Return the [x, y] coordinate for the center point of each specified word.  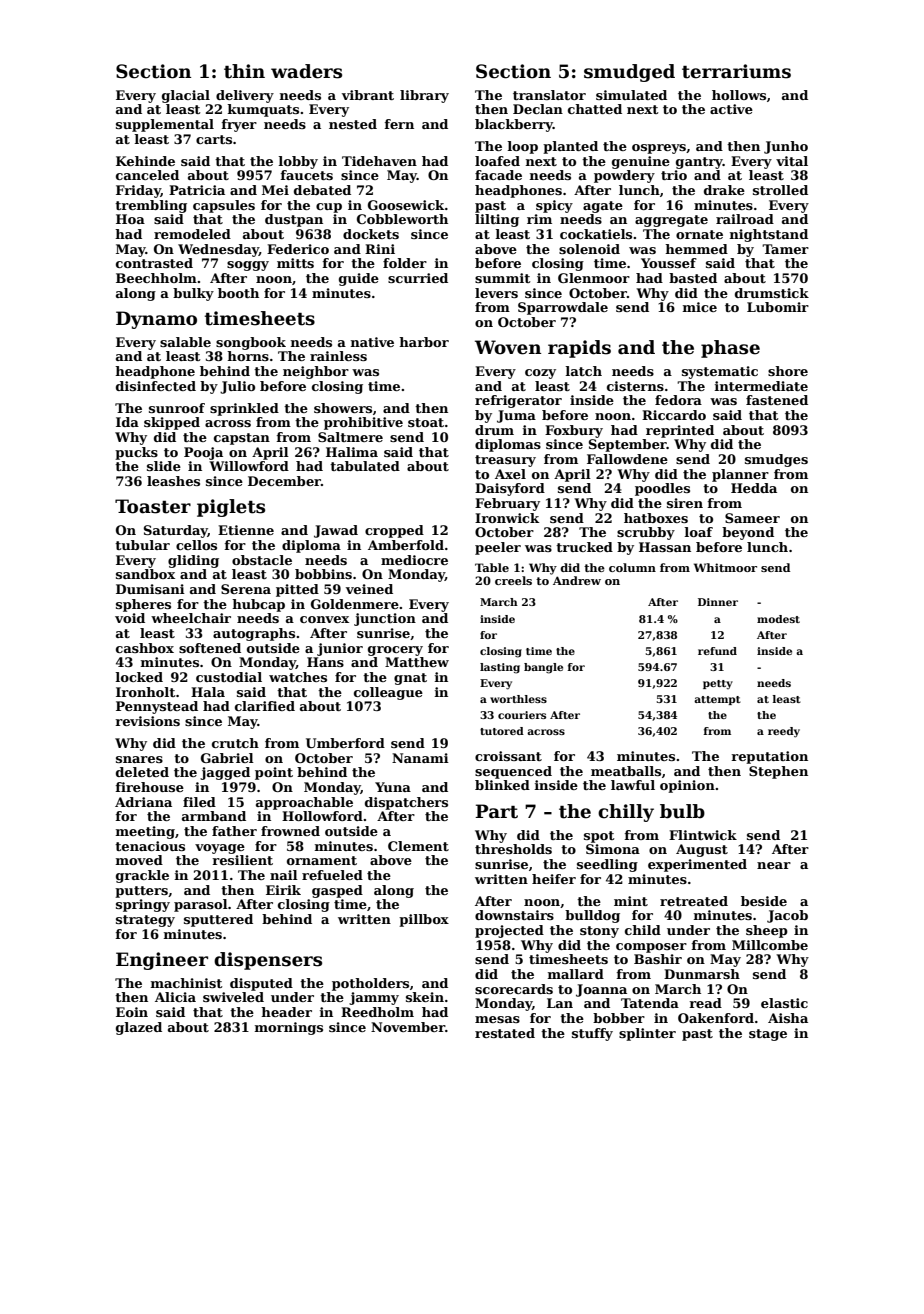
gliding [193, 561]
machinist [186, 983]
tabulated [365, 466]
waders [306, 71]
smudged [629, 73]
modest [778, 619]
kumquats [263, 110]
